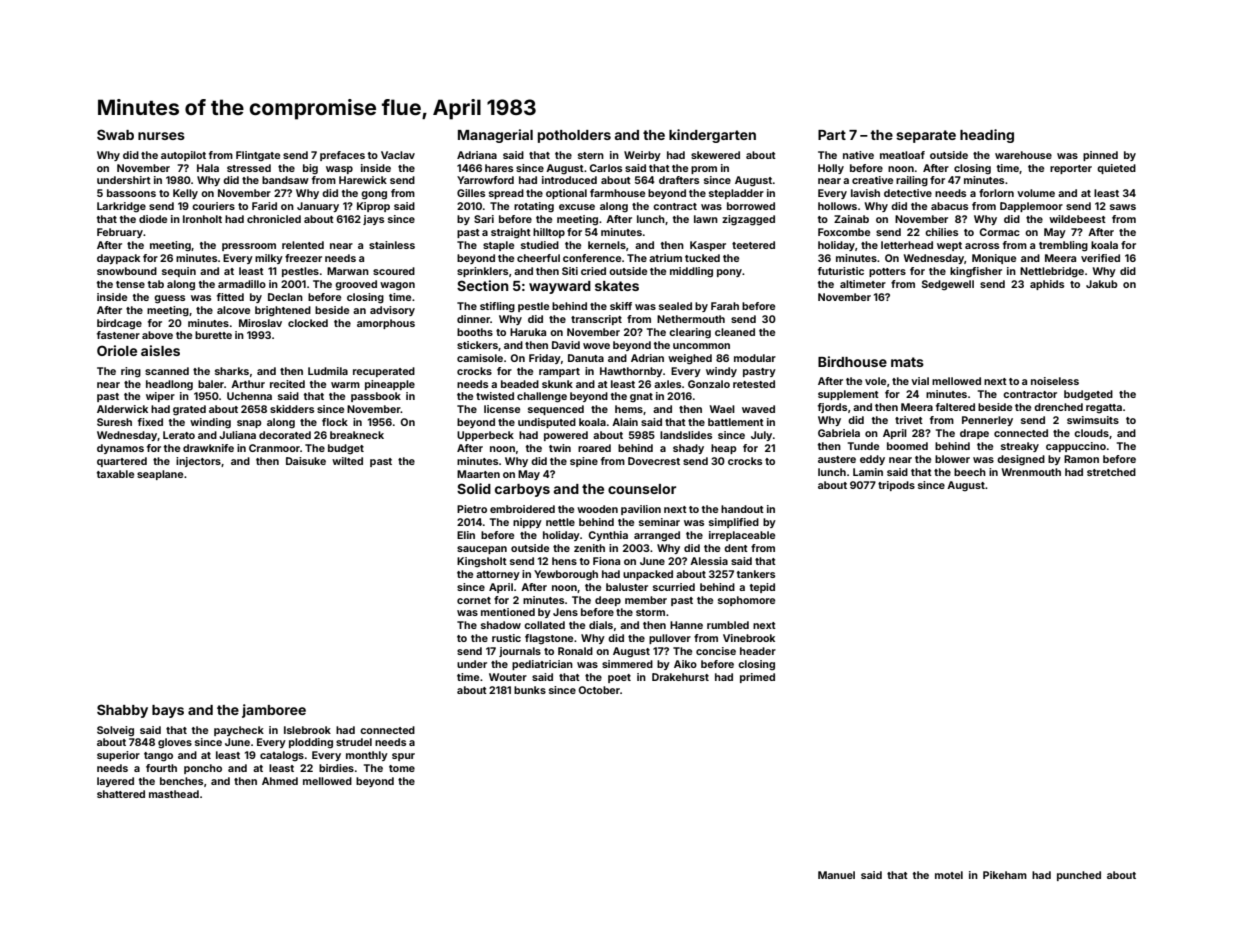 The width and height of the page is (1233, 952). What do you see at coordinates (1123, 207) in the page?
I see `saws` at bounding box center [1123, 207].
